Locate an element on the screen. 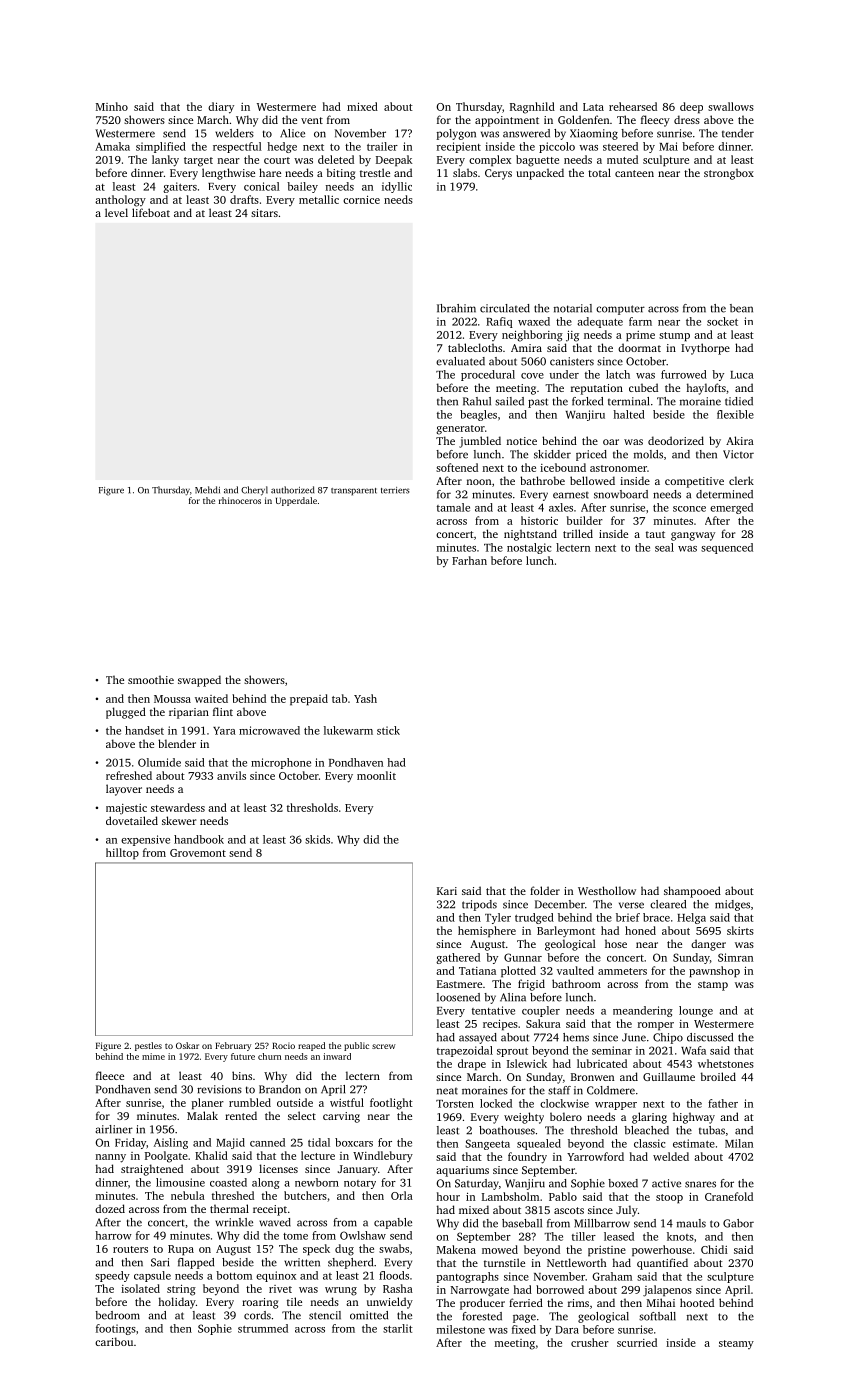 The width and height of the screenshot is (849, 1400). biting is located at coordinates (341, 174).
